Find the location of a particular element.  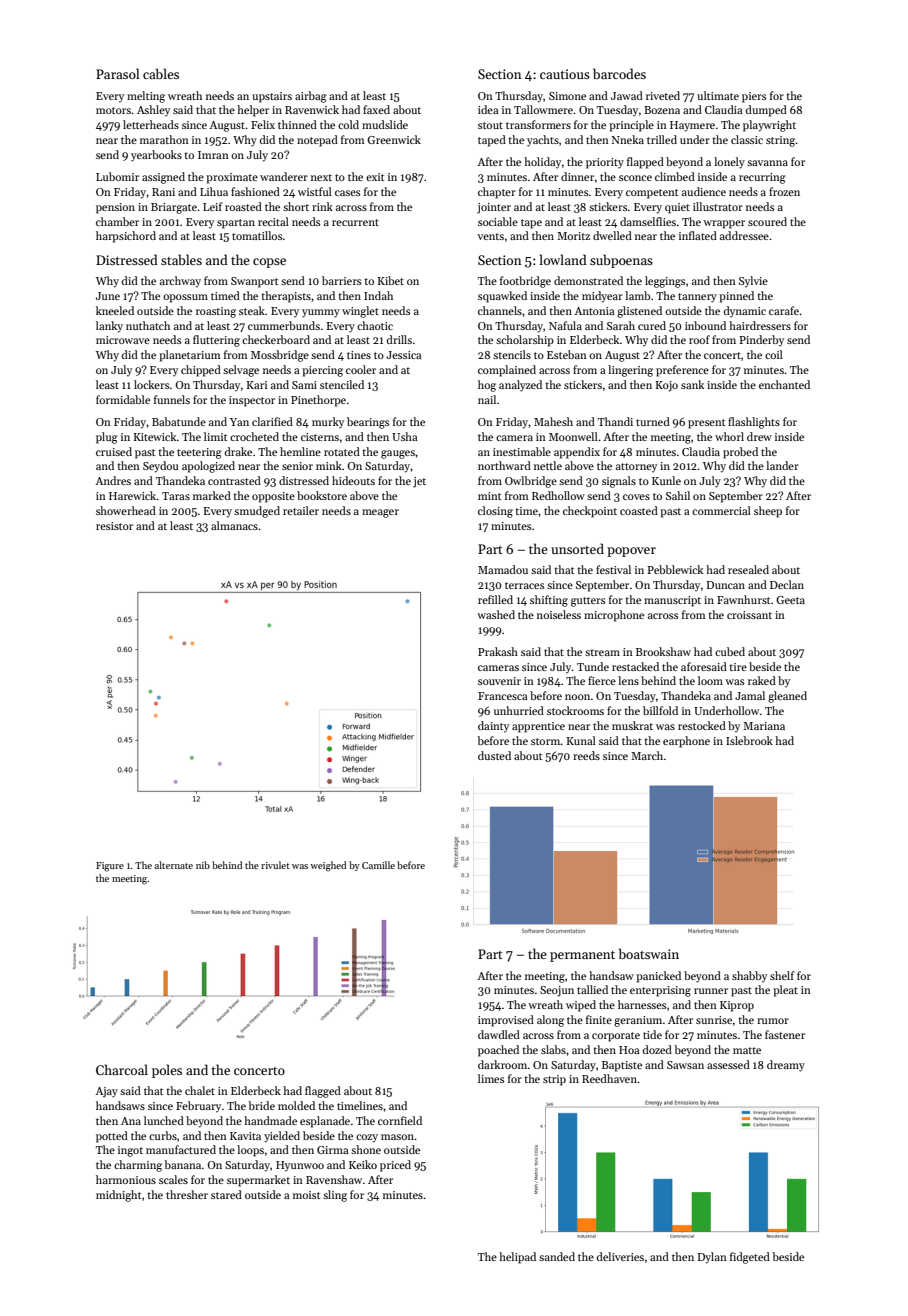

helipad is located at coordinates (517, 1258).
